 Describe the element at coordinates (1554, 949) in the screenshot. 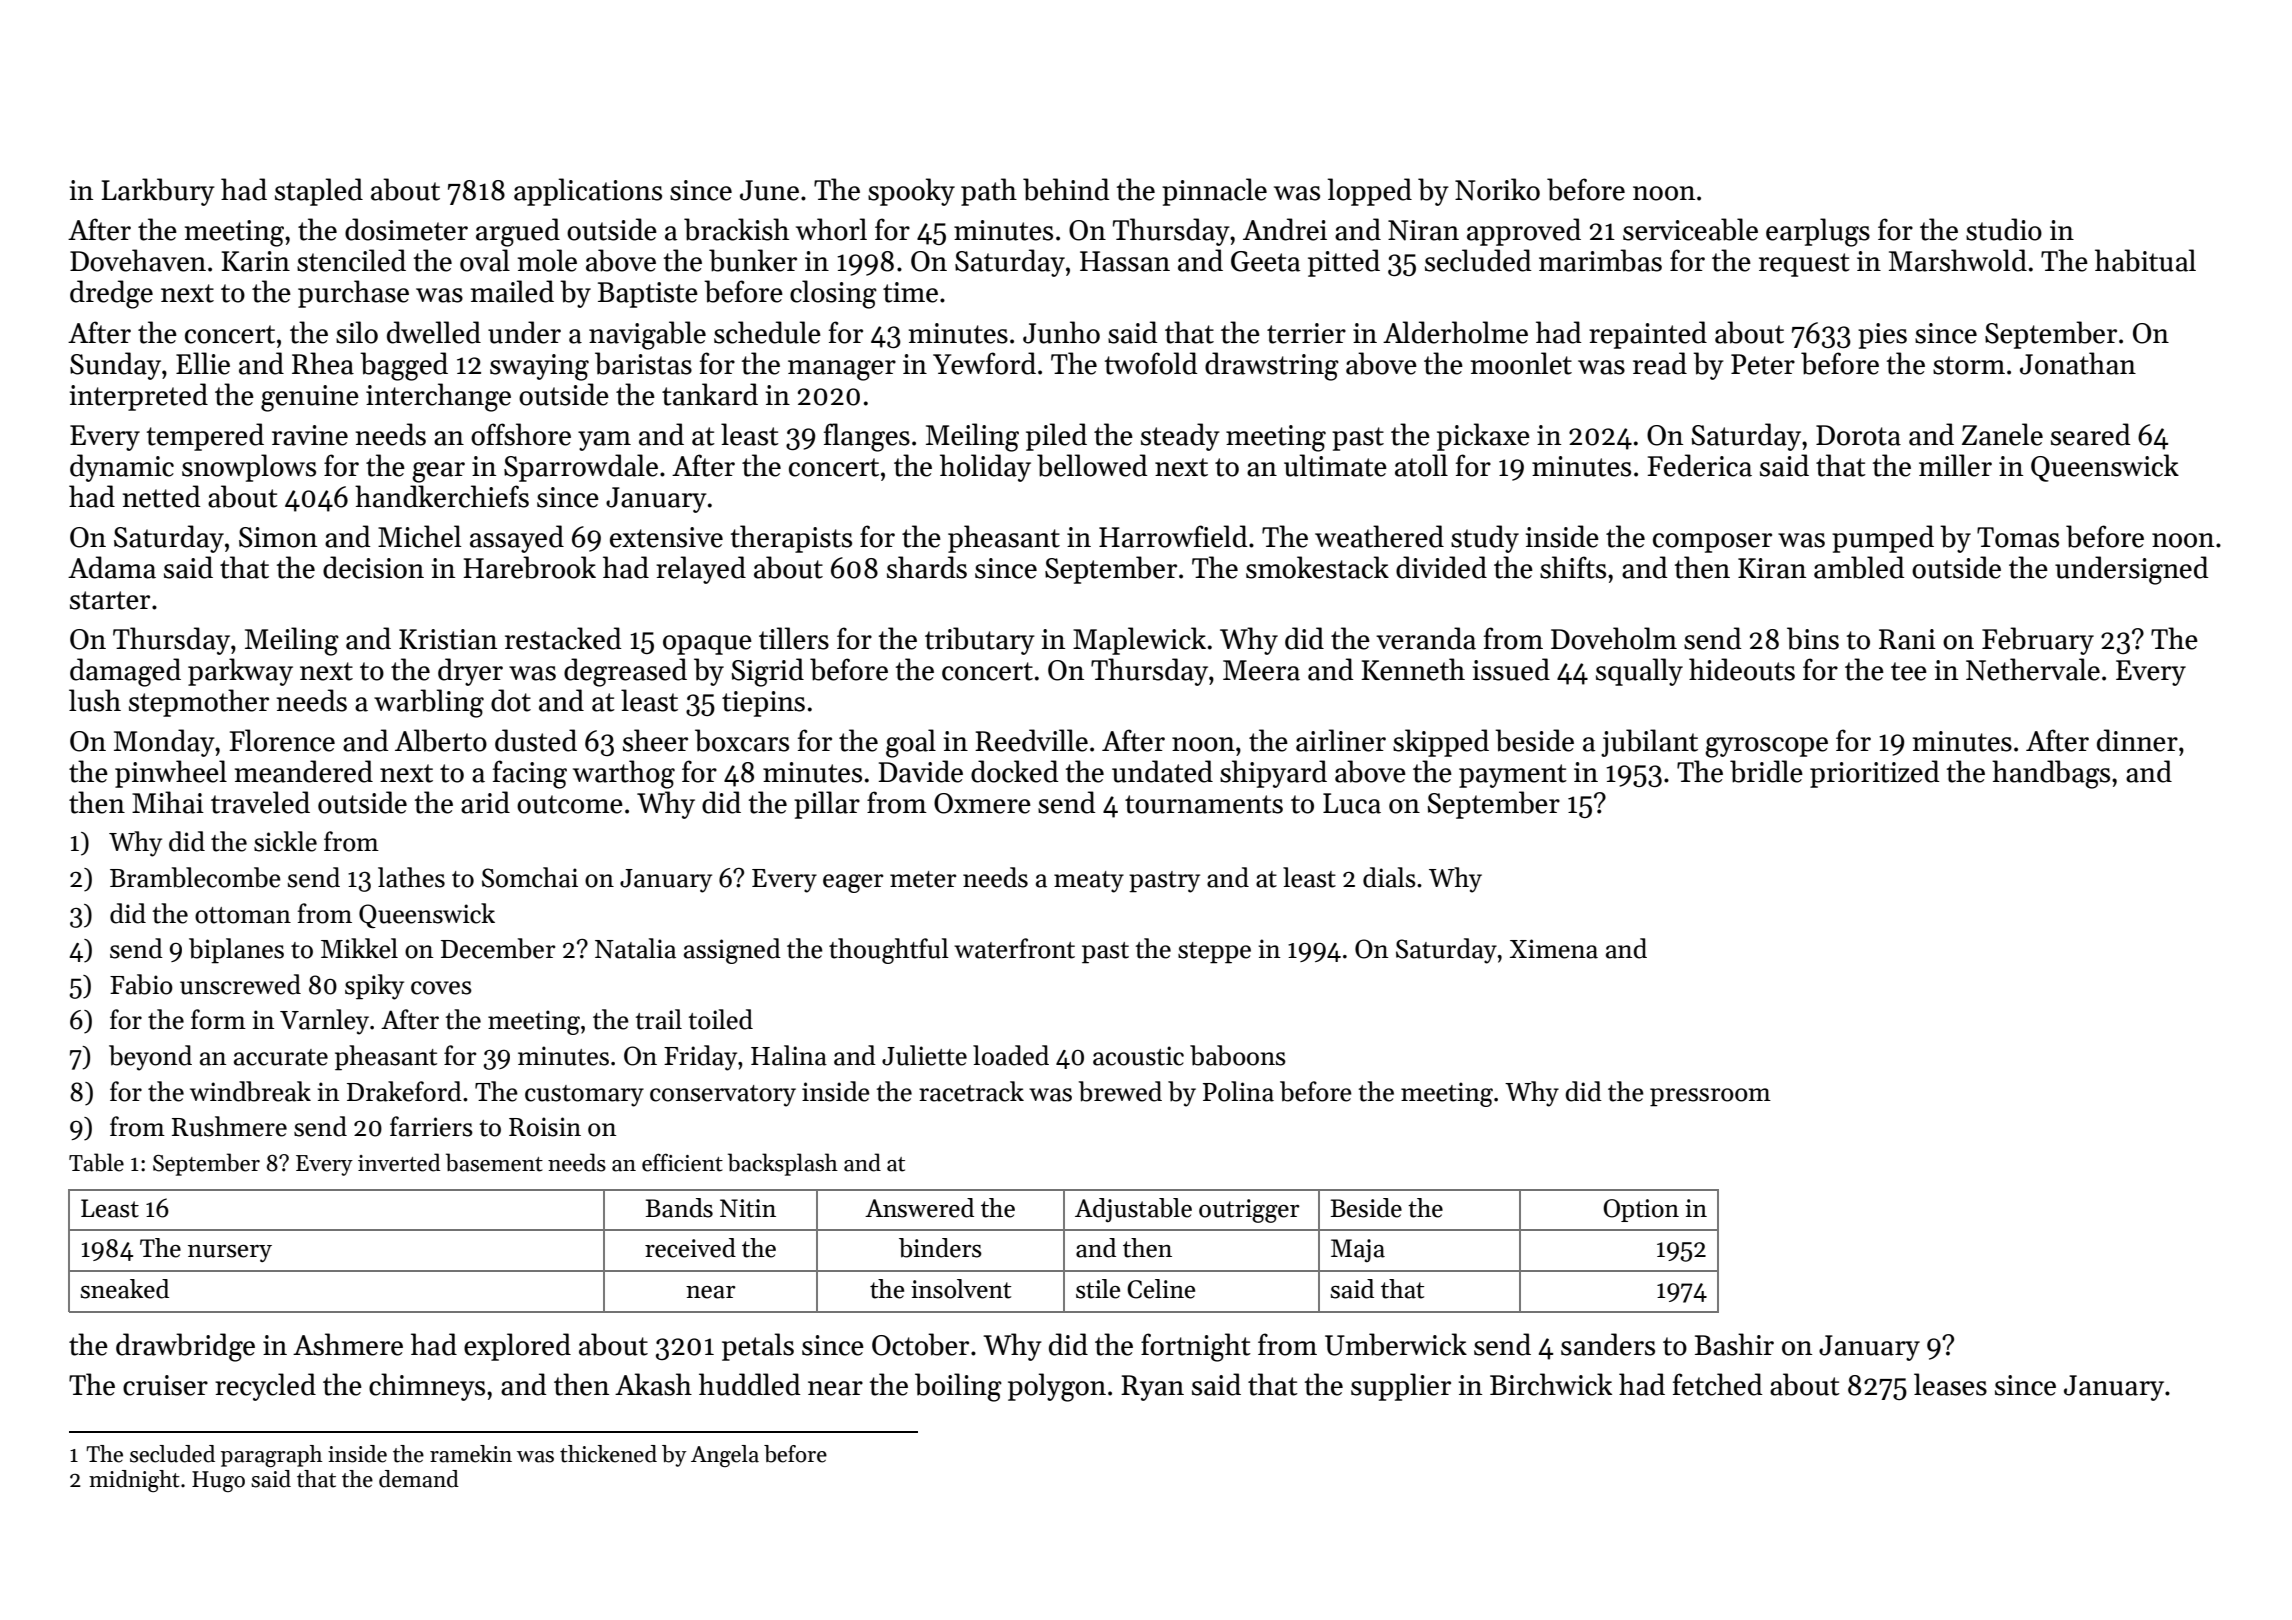

I see `Ximena` at that location.
